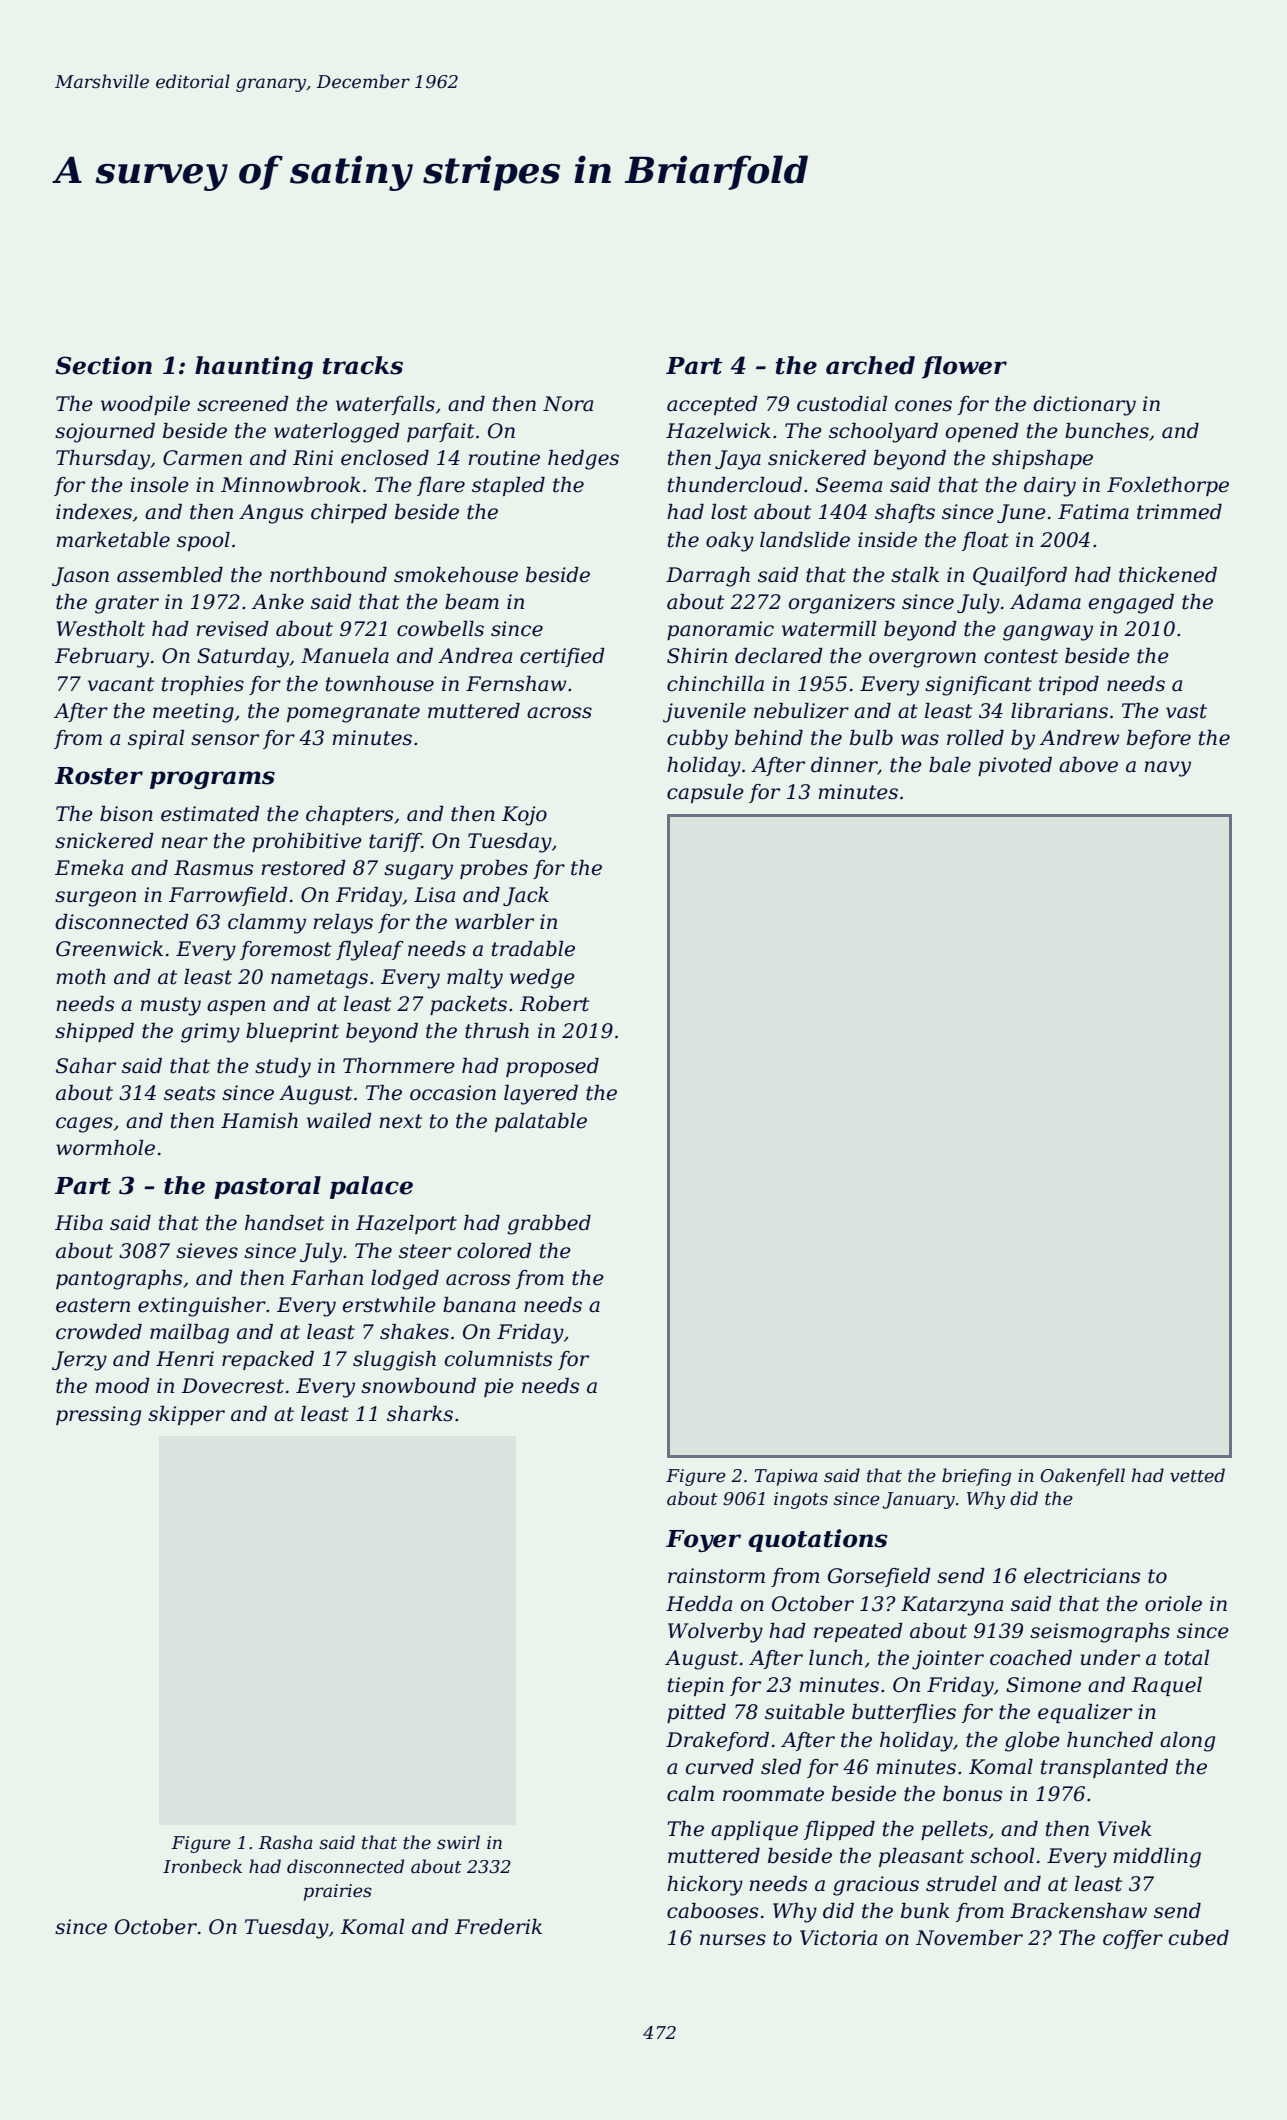 Image resolution: width=1287 pixels, height=2120 pixels. I want to click on stapled, so click(508, 486).
